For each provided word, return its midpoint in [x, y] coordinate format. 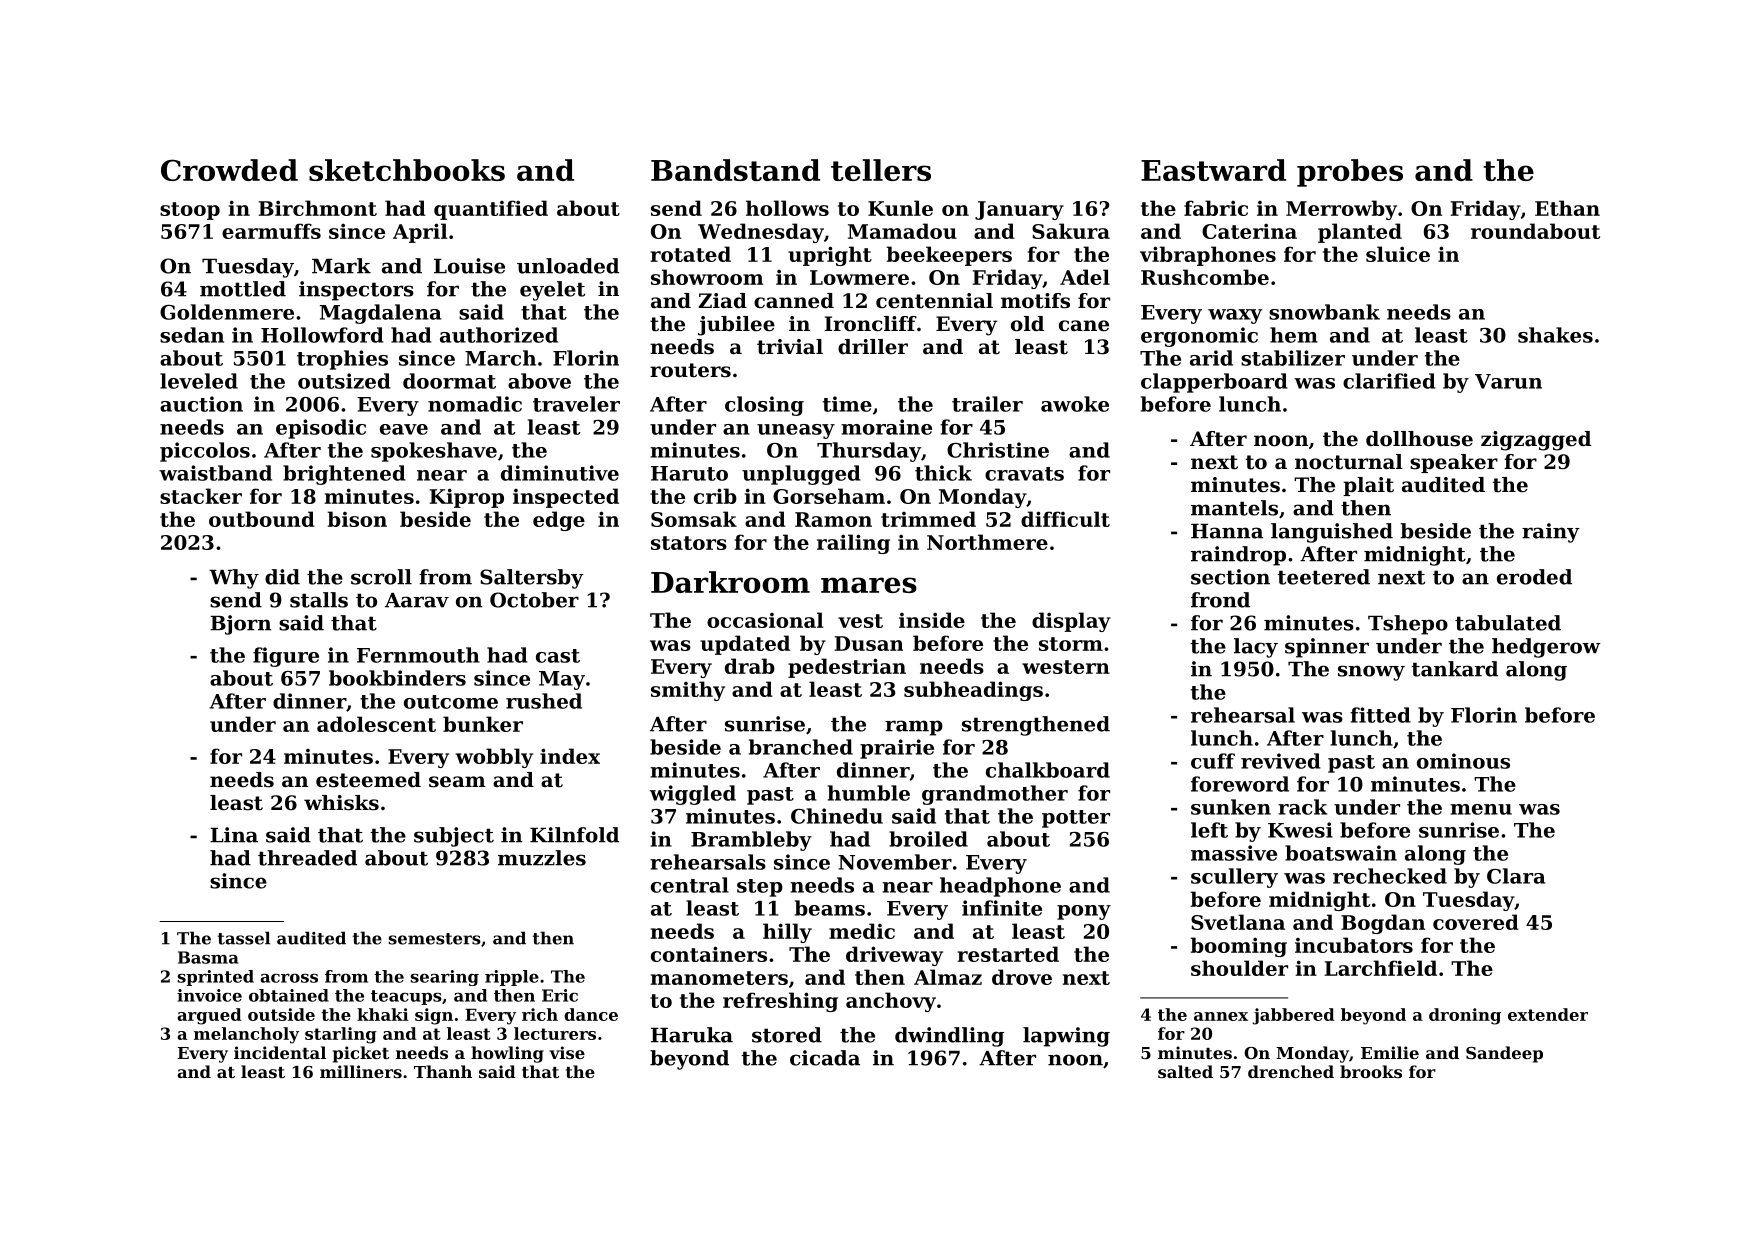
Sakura [1071, 231]
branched [801, 747]
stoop [190, 211]
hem [1294, 335]
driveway [894, 956]
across [289, 978]
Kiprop [467, 498]
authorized [499, 335]
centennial [934, 301]
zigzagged [1536, 441]
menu [1481, 809]
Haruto [689, 473]
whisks [341, 803]
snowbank [1324, 312]
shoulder [1239, 968]
